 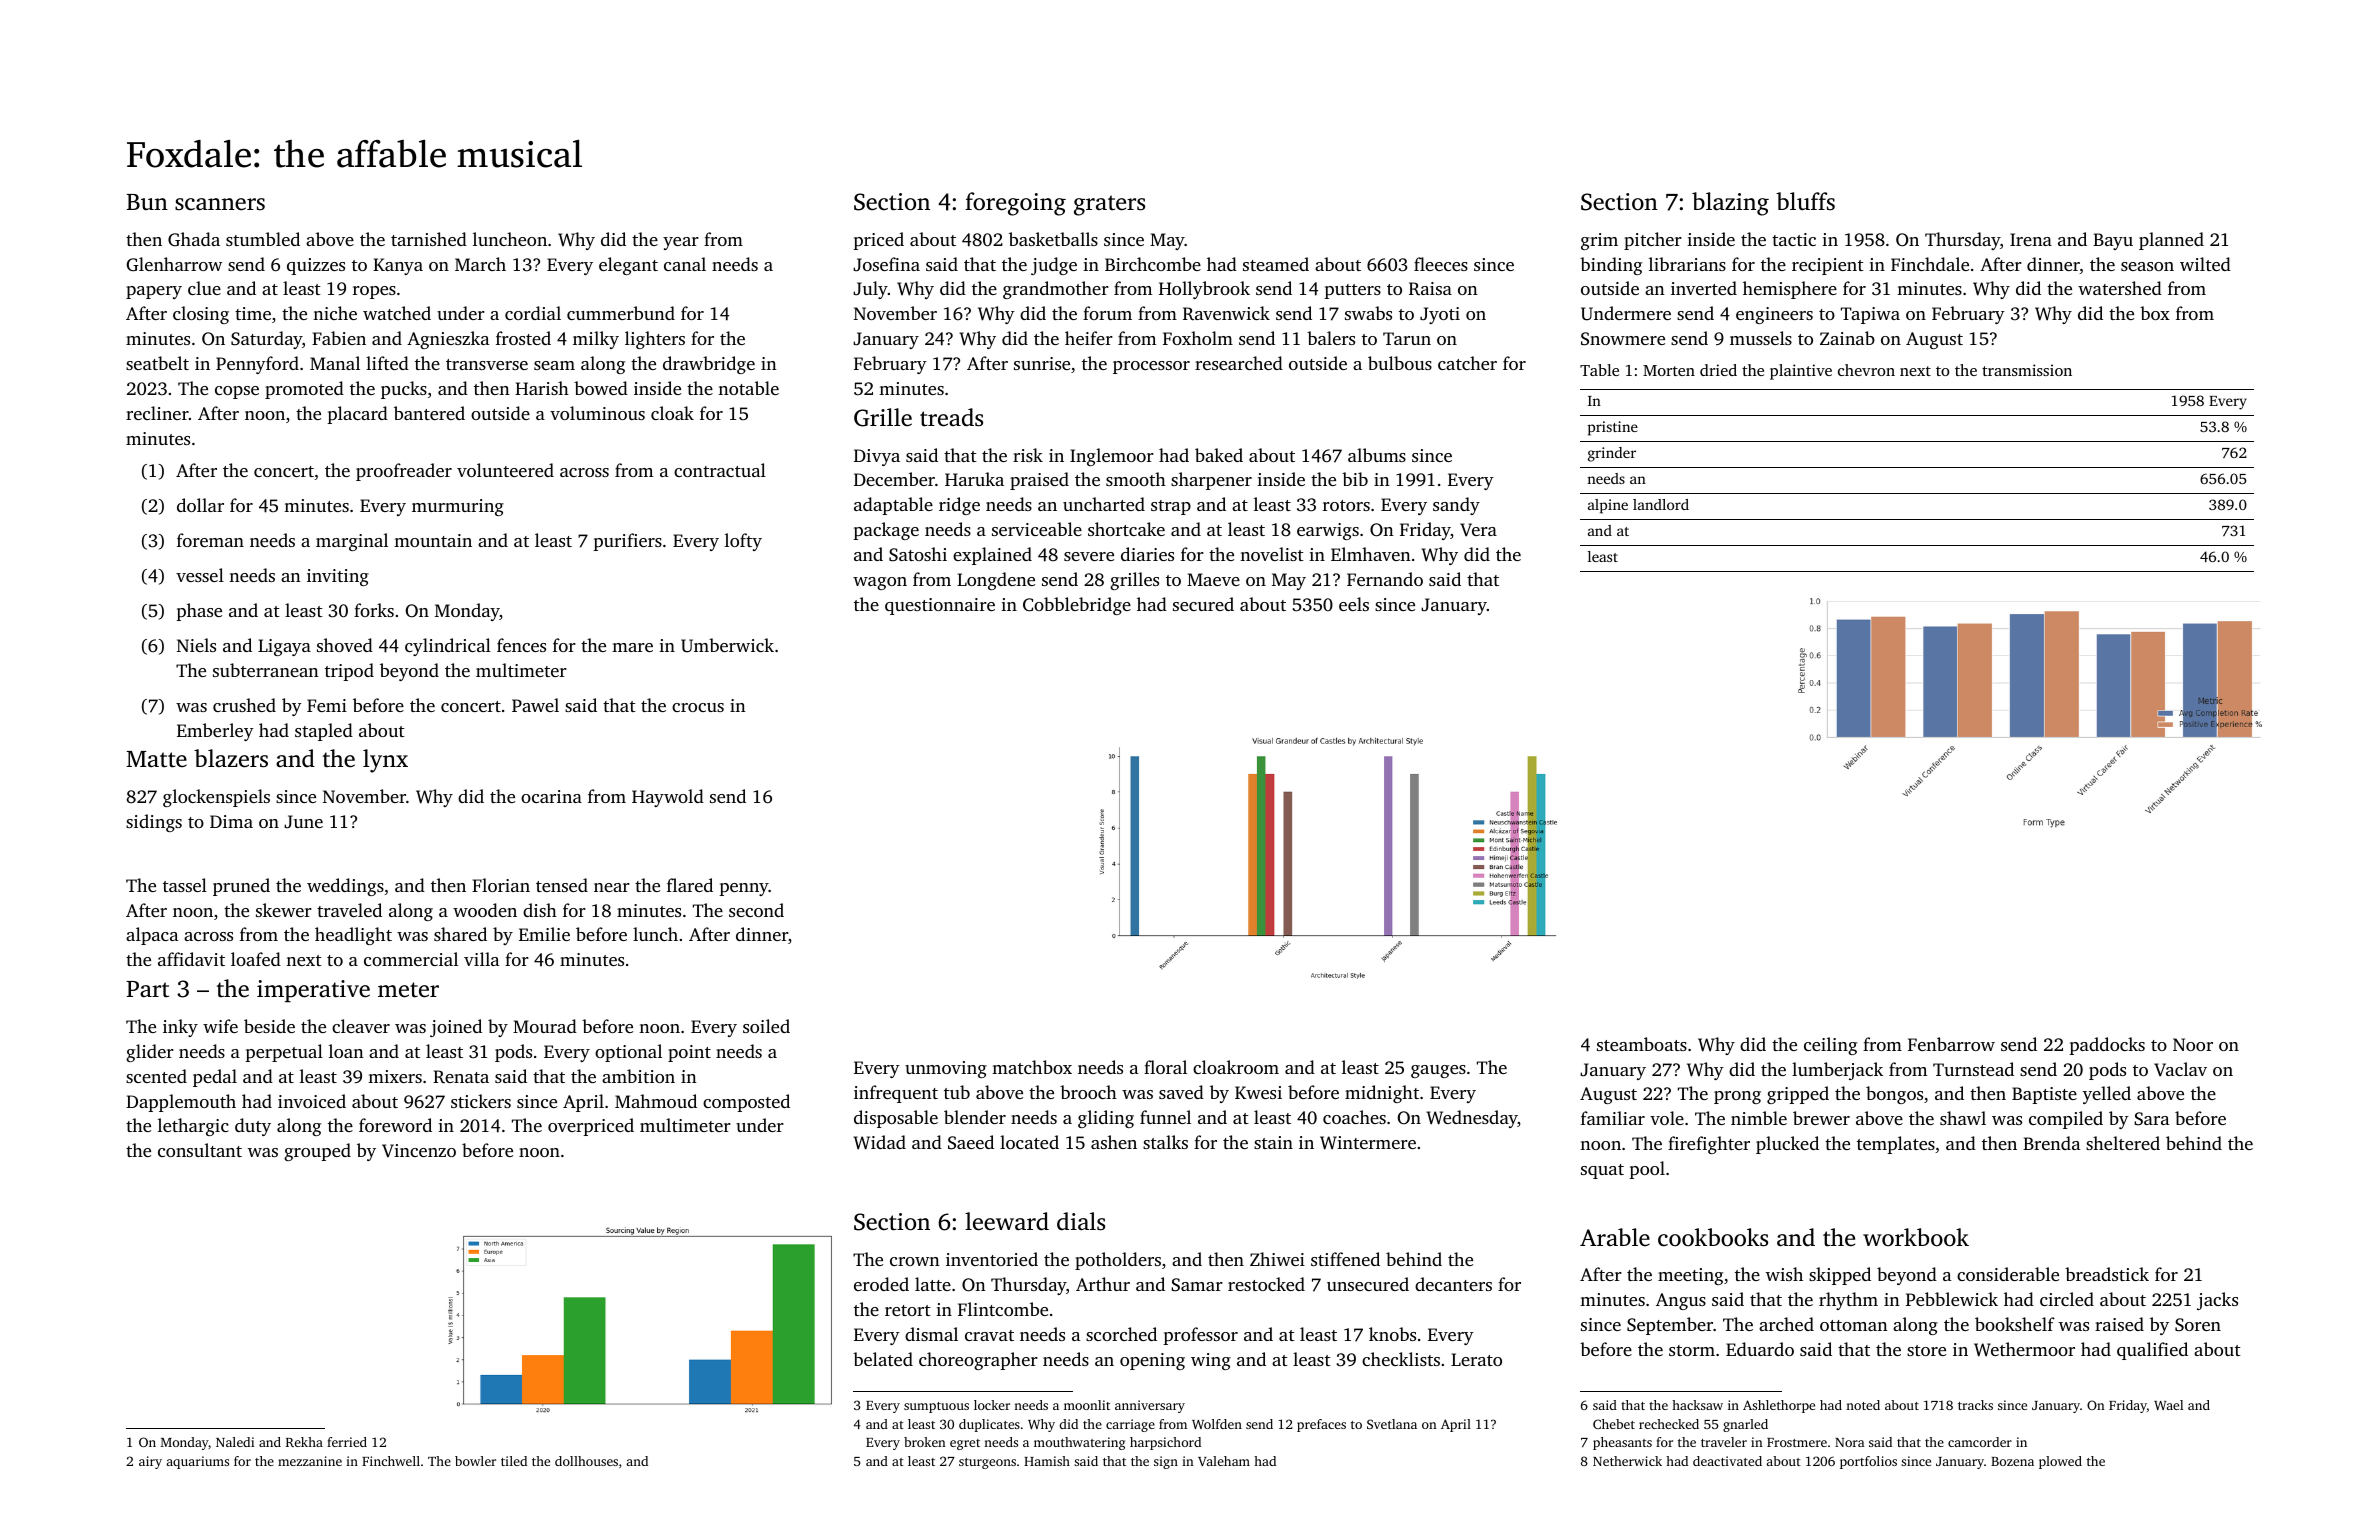 What do you see at coordinates (1354, 604) in the screenshot?
I see `eels` at bounding box center [1354, 604].
